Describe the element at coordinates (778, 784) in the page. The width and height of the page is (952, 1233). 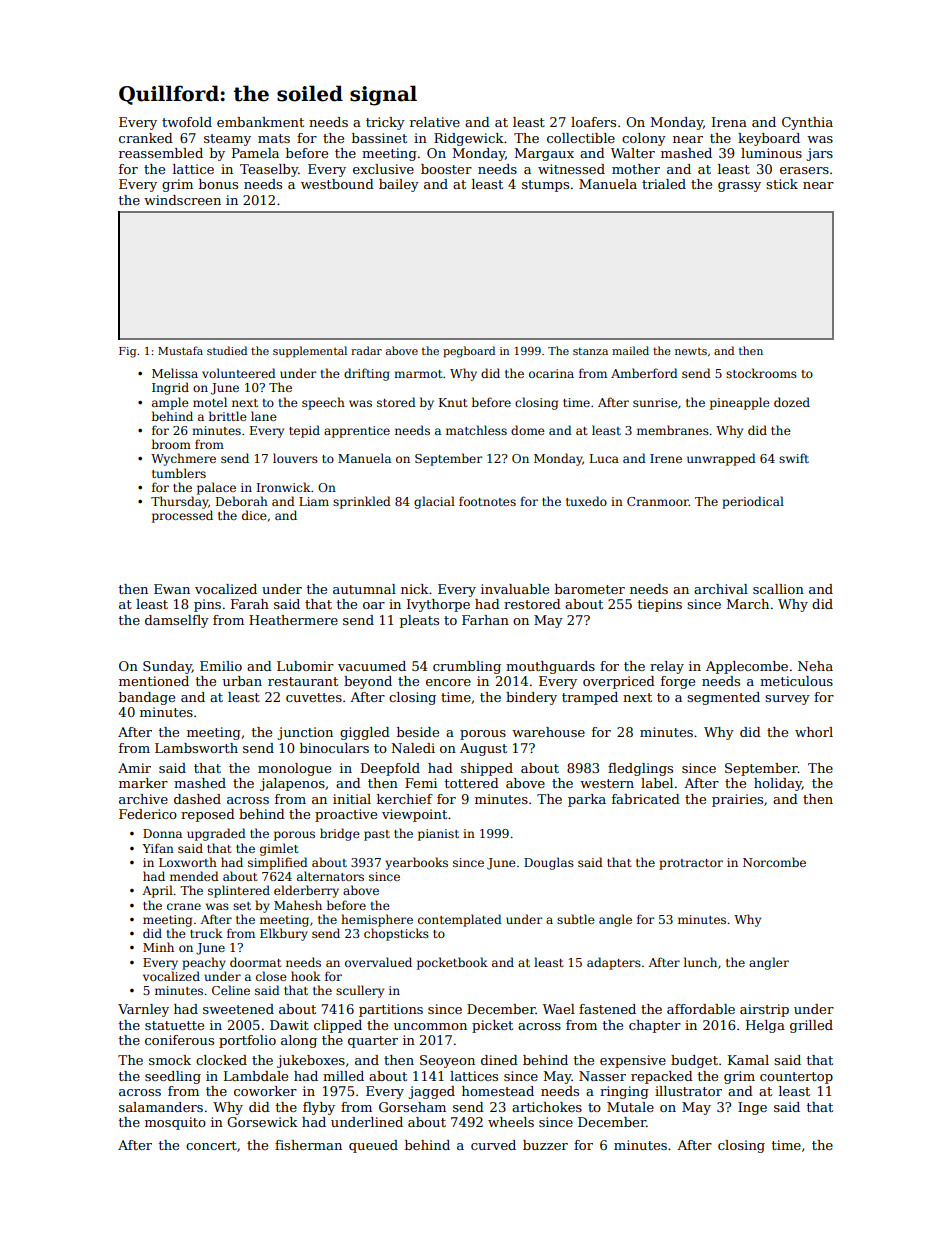
I see `holiday` at that location.
